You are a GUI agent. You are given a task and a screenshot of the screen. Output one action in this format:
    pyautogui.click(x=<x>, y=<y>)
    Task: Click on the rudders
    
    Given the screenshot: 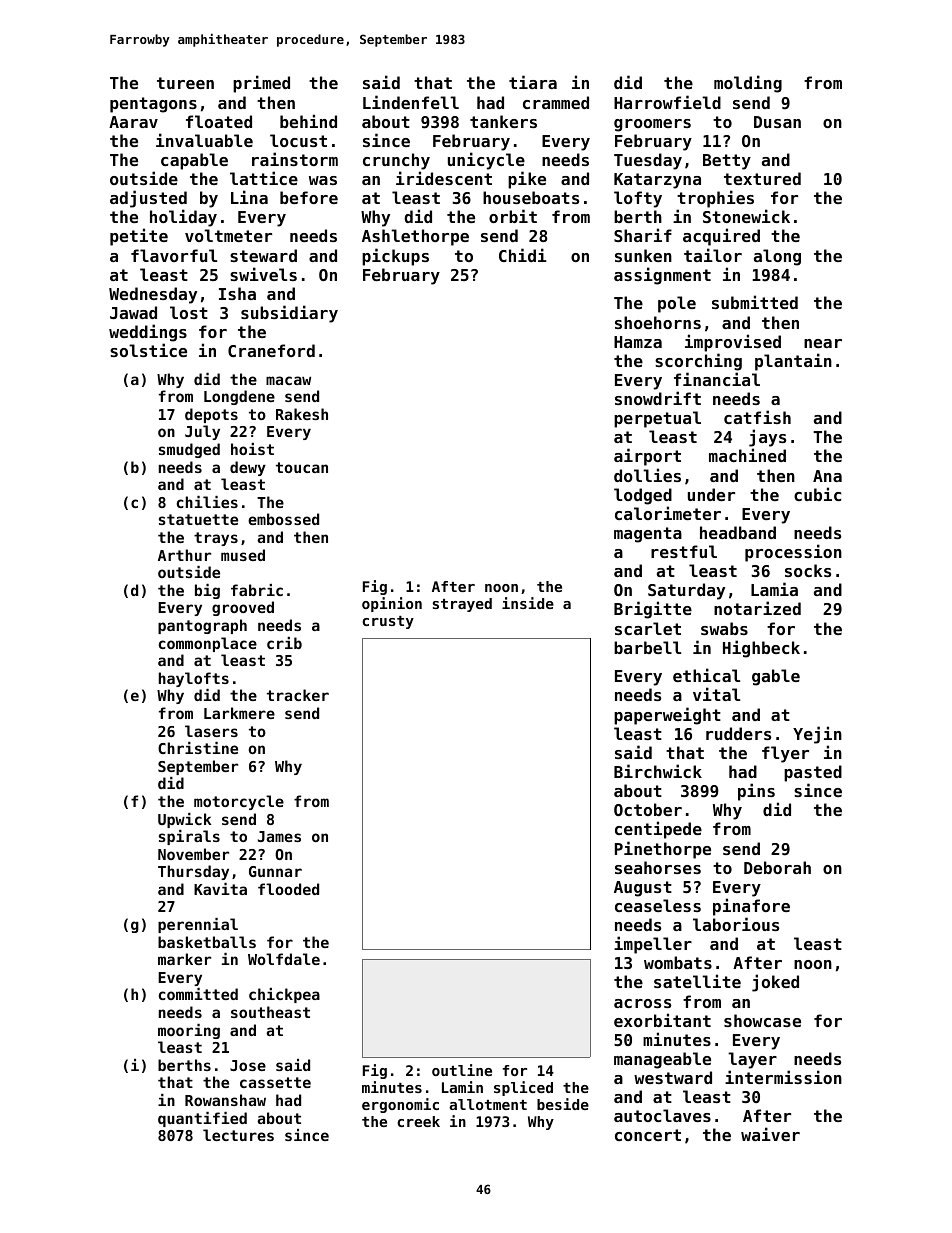 What is the action you would take?
    pyautogui.click(x=738, y=733)
